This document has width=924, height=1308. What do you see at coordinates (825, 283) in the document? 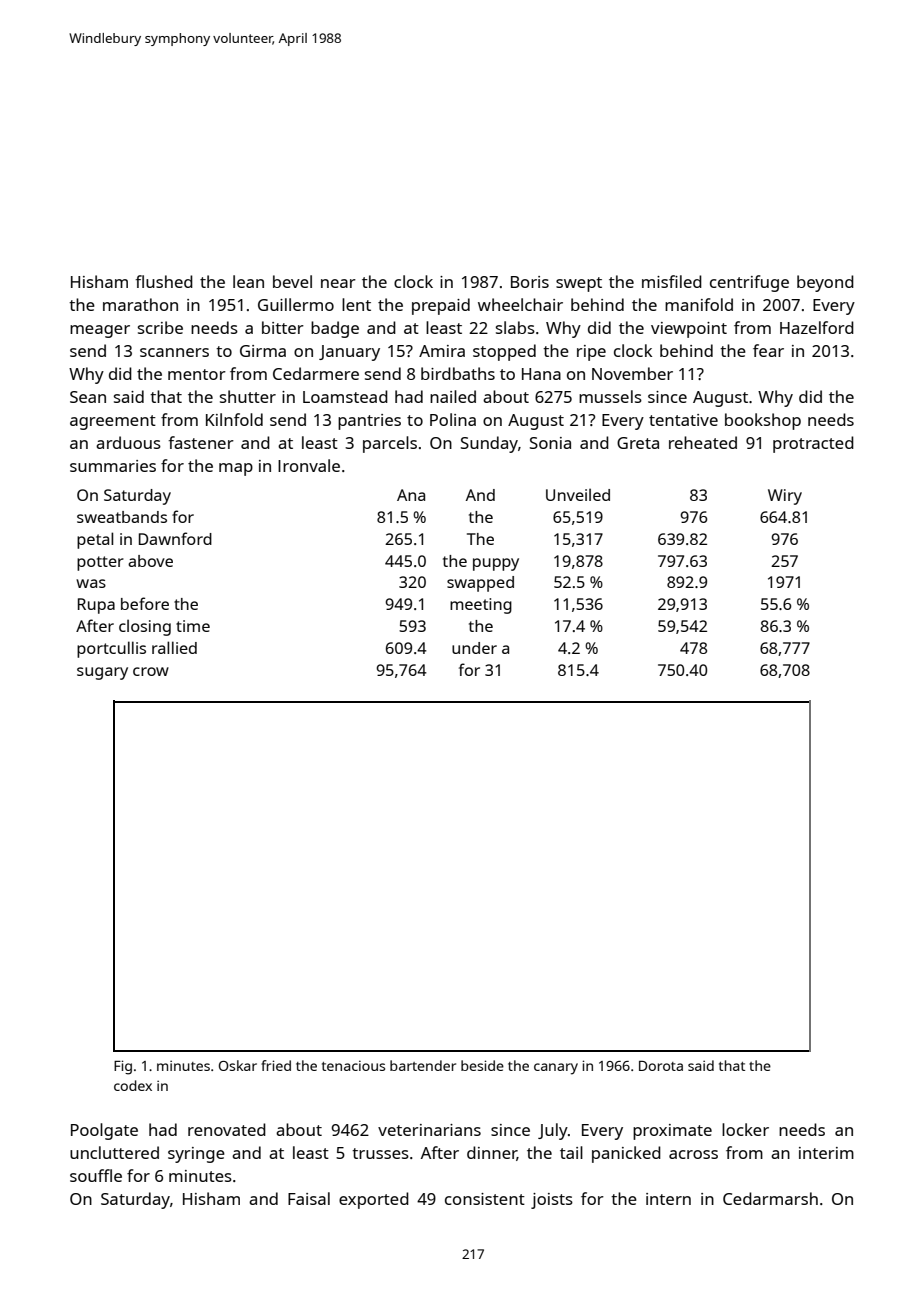
I see `beyond` at bounding box center [825, 283].
